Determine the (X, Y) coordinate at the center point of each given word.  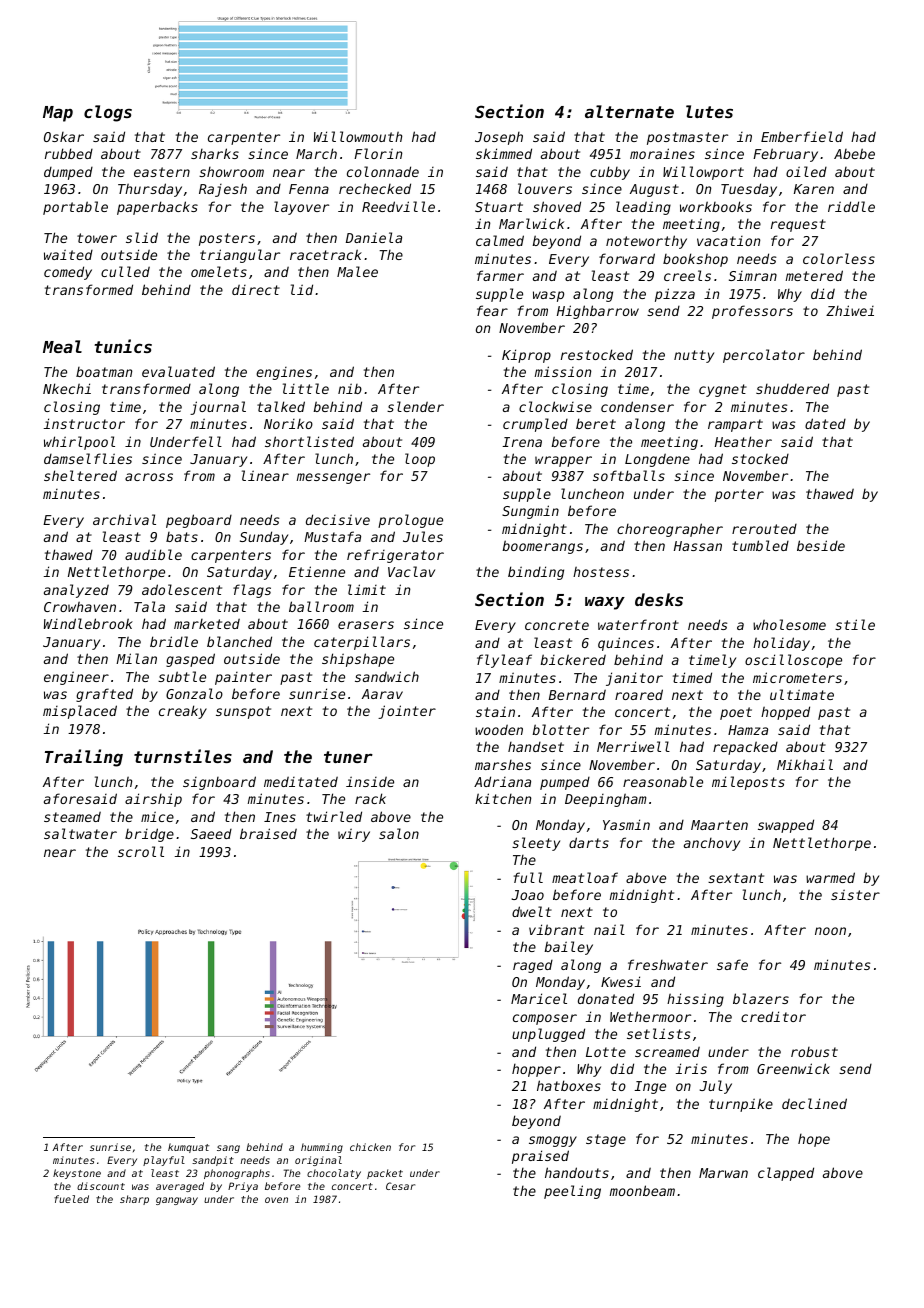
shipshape (358, 660)
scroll (141, 851)
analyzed (76, 591)
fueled (71, 1199)
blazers (761, 998)
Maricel (539, 998)
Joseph (499, 138)
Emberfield (802, 136)
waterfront (638, 624)
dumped (68, 173)
